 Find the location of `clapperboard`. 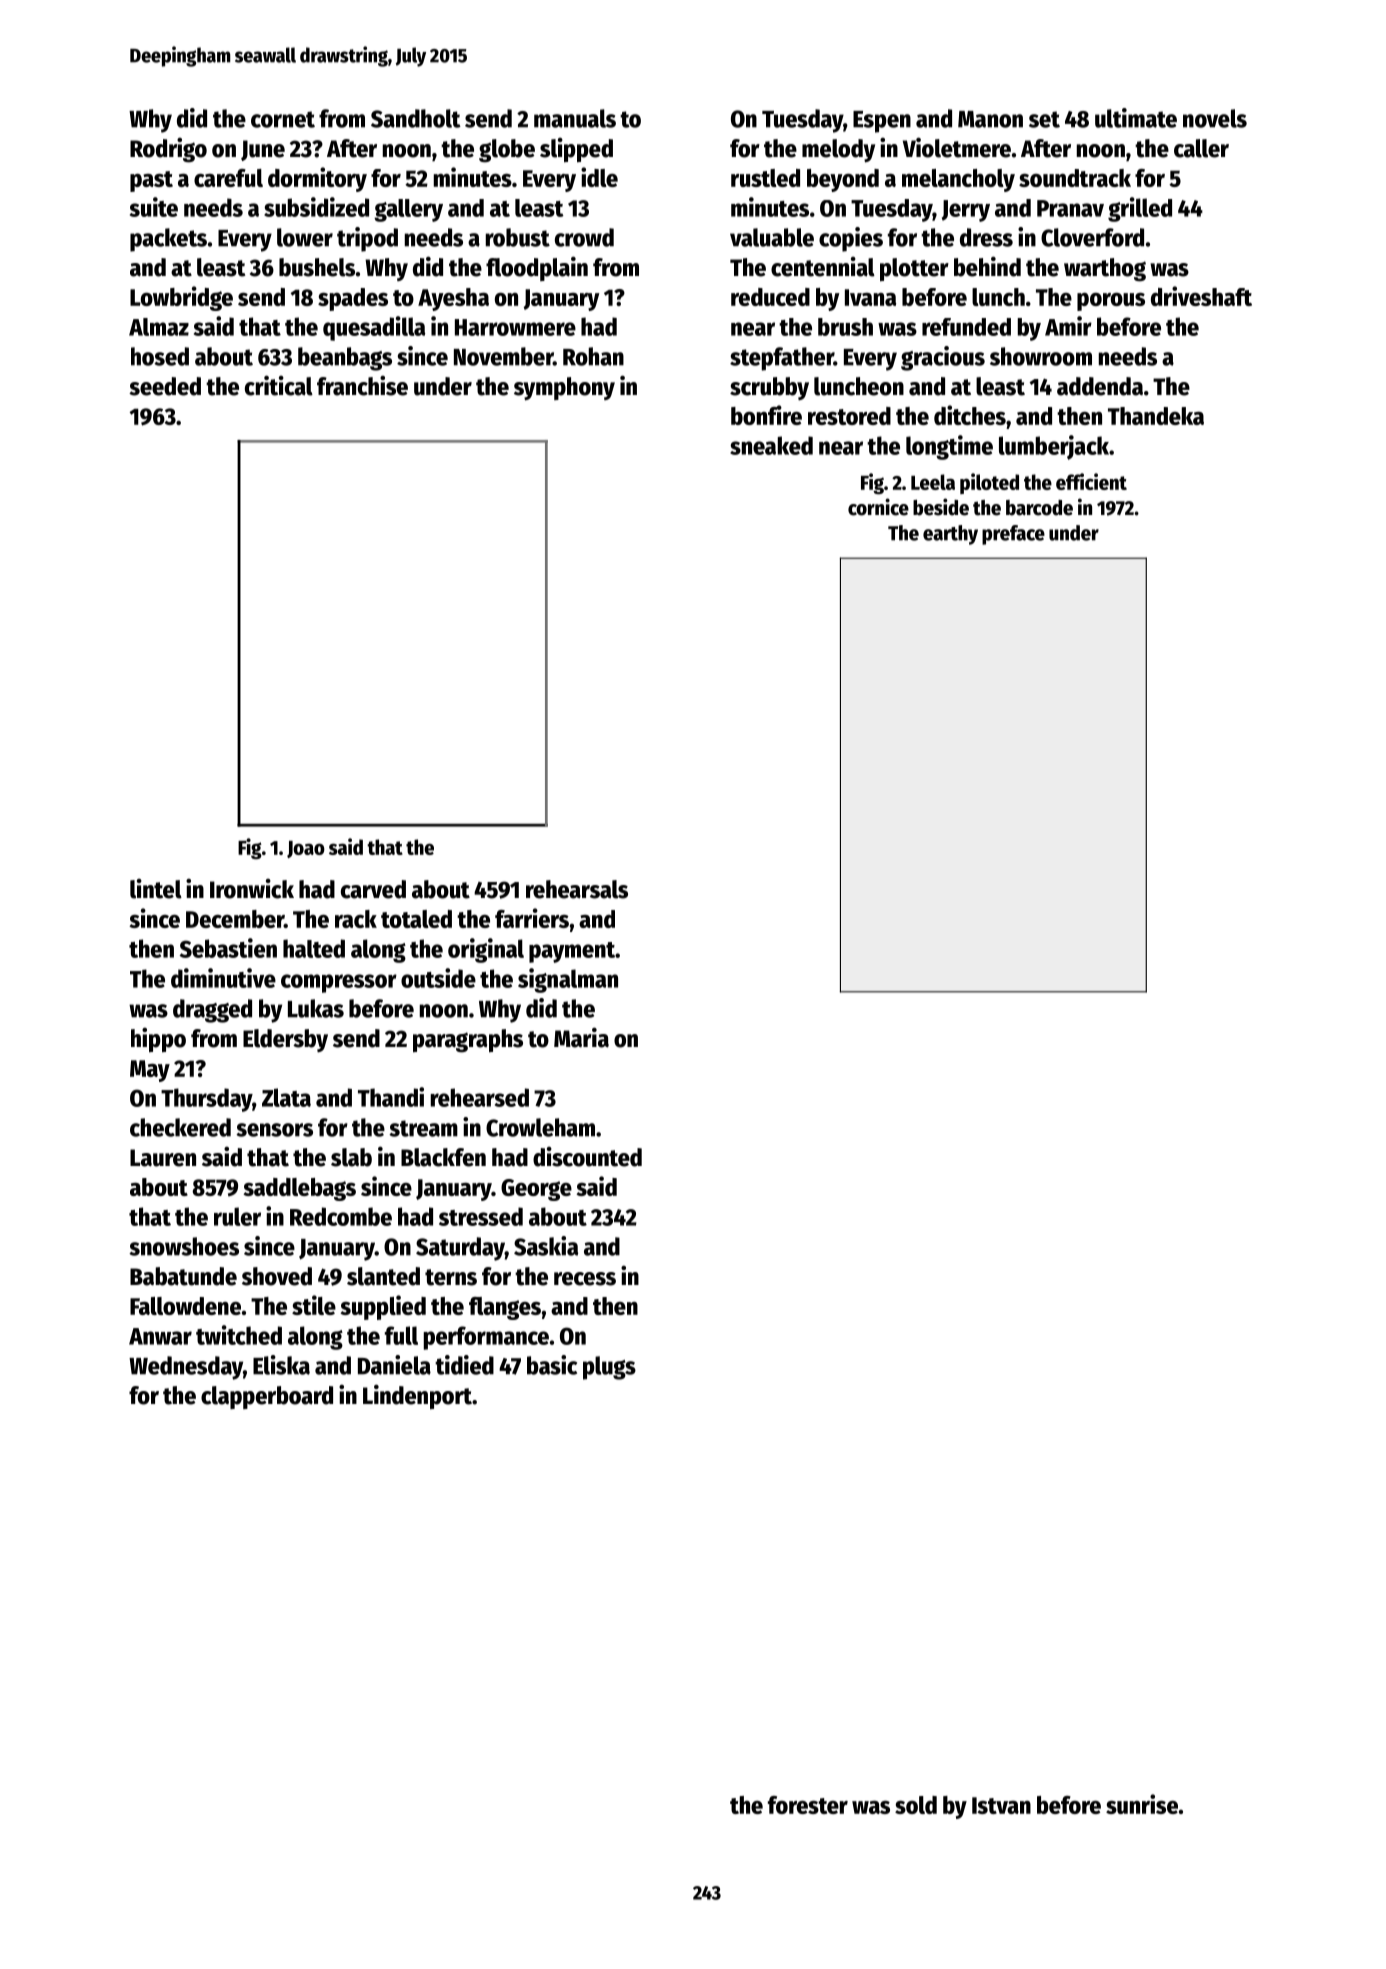

clapperboard is located at coordinates (267, 1397).
